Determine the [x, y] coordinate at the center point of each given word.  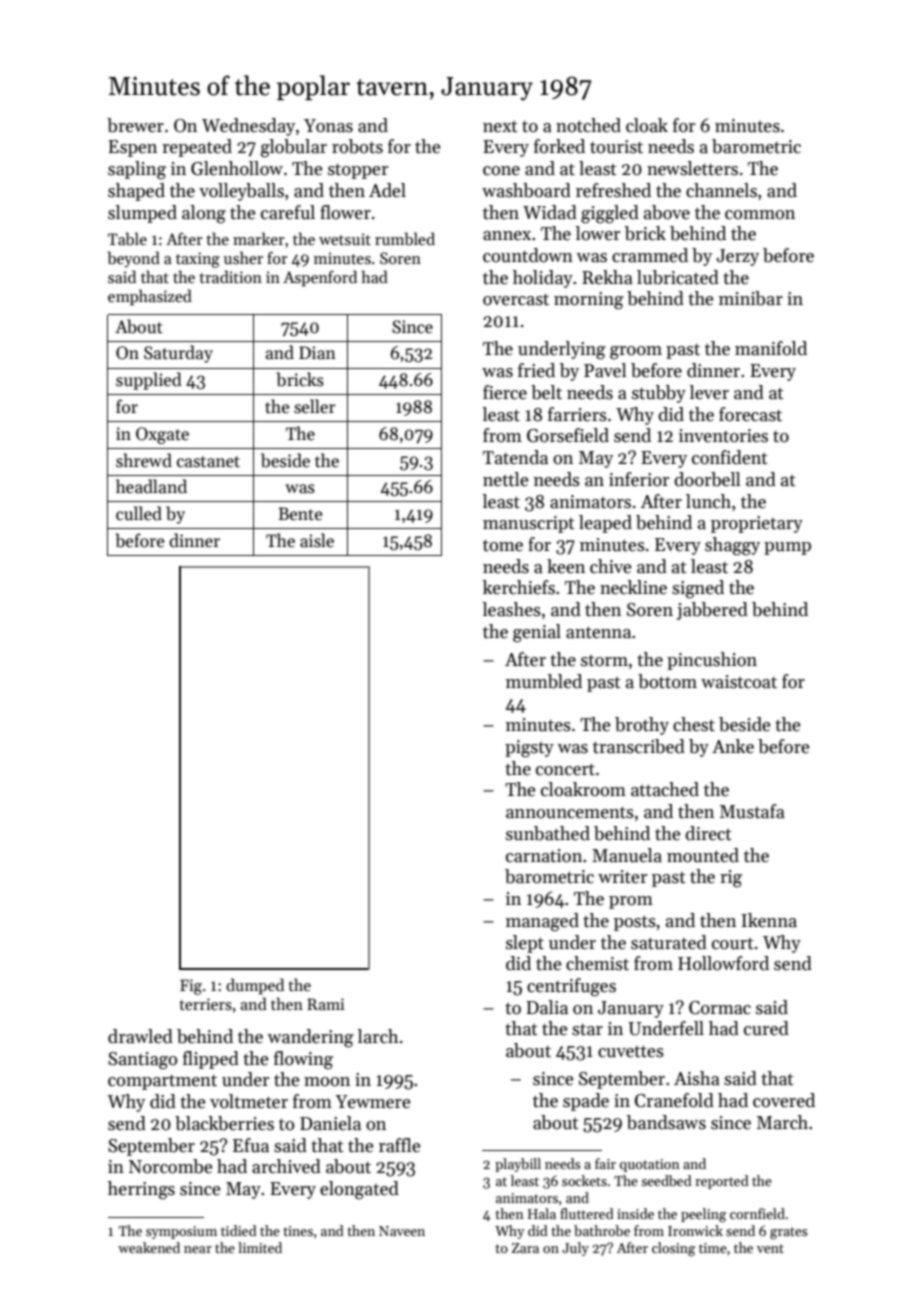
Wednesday [248, 127]
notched [588, 125]
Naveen [402, 1231]
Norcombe [171, 1166]
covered [784, 1100]
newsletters [692, 168]
